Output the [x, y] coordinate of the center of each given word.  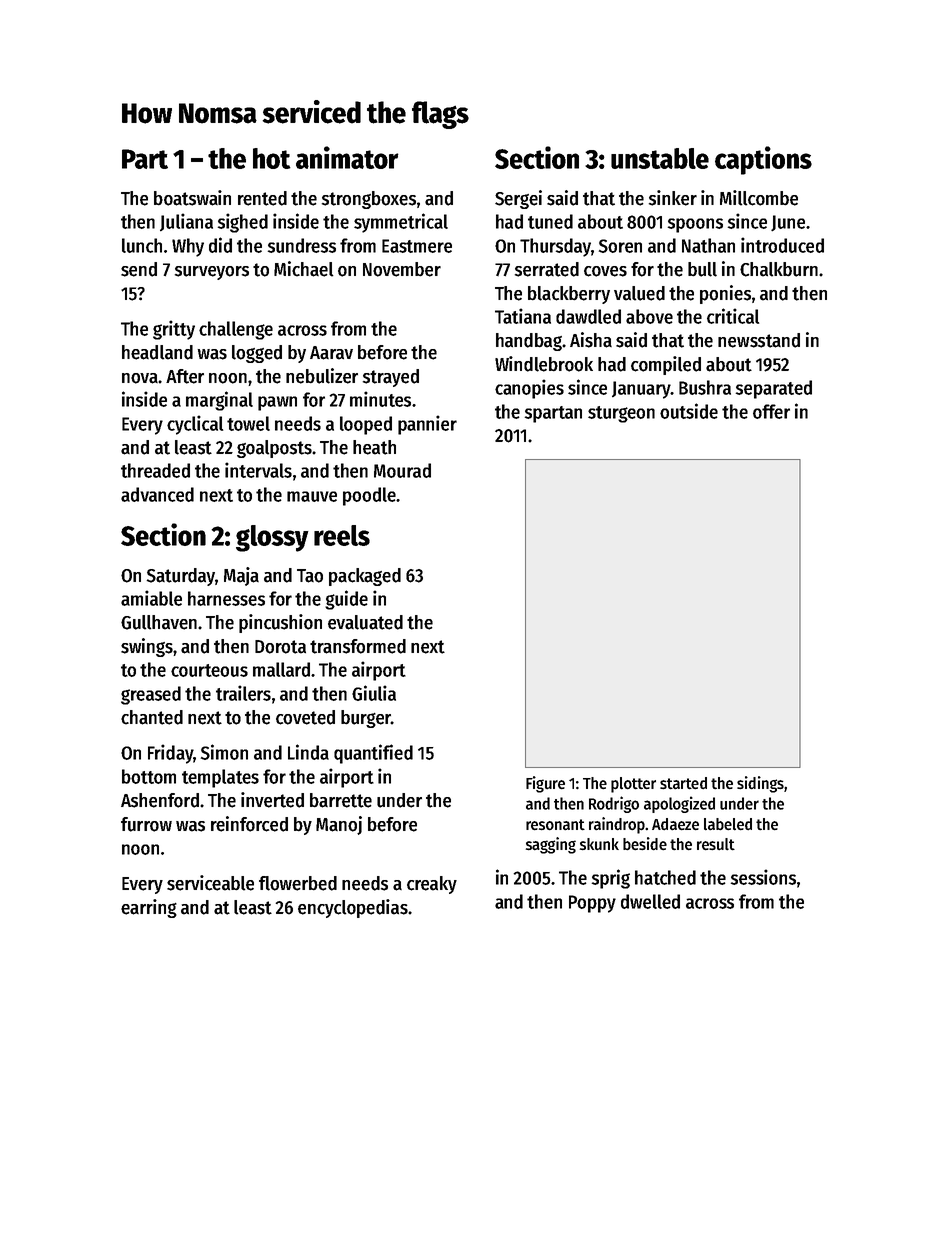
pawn [277, 403]
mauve [312, 496]
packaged [365, 577]
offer [771, 411]
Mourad [402, 470]
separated [774, 389]
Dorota [280, 647]
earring [149, 908]
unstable [660, 158]
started [683, 783]
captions [763, 160]
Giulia [374, 693]
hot [272, 158]
